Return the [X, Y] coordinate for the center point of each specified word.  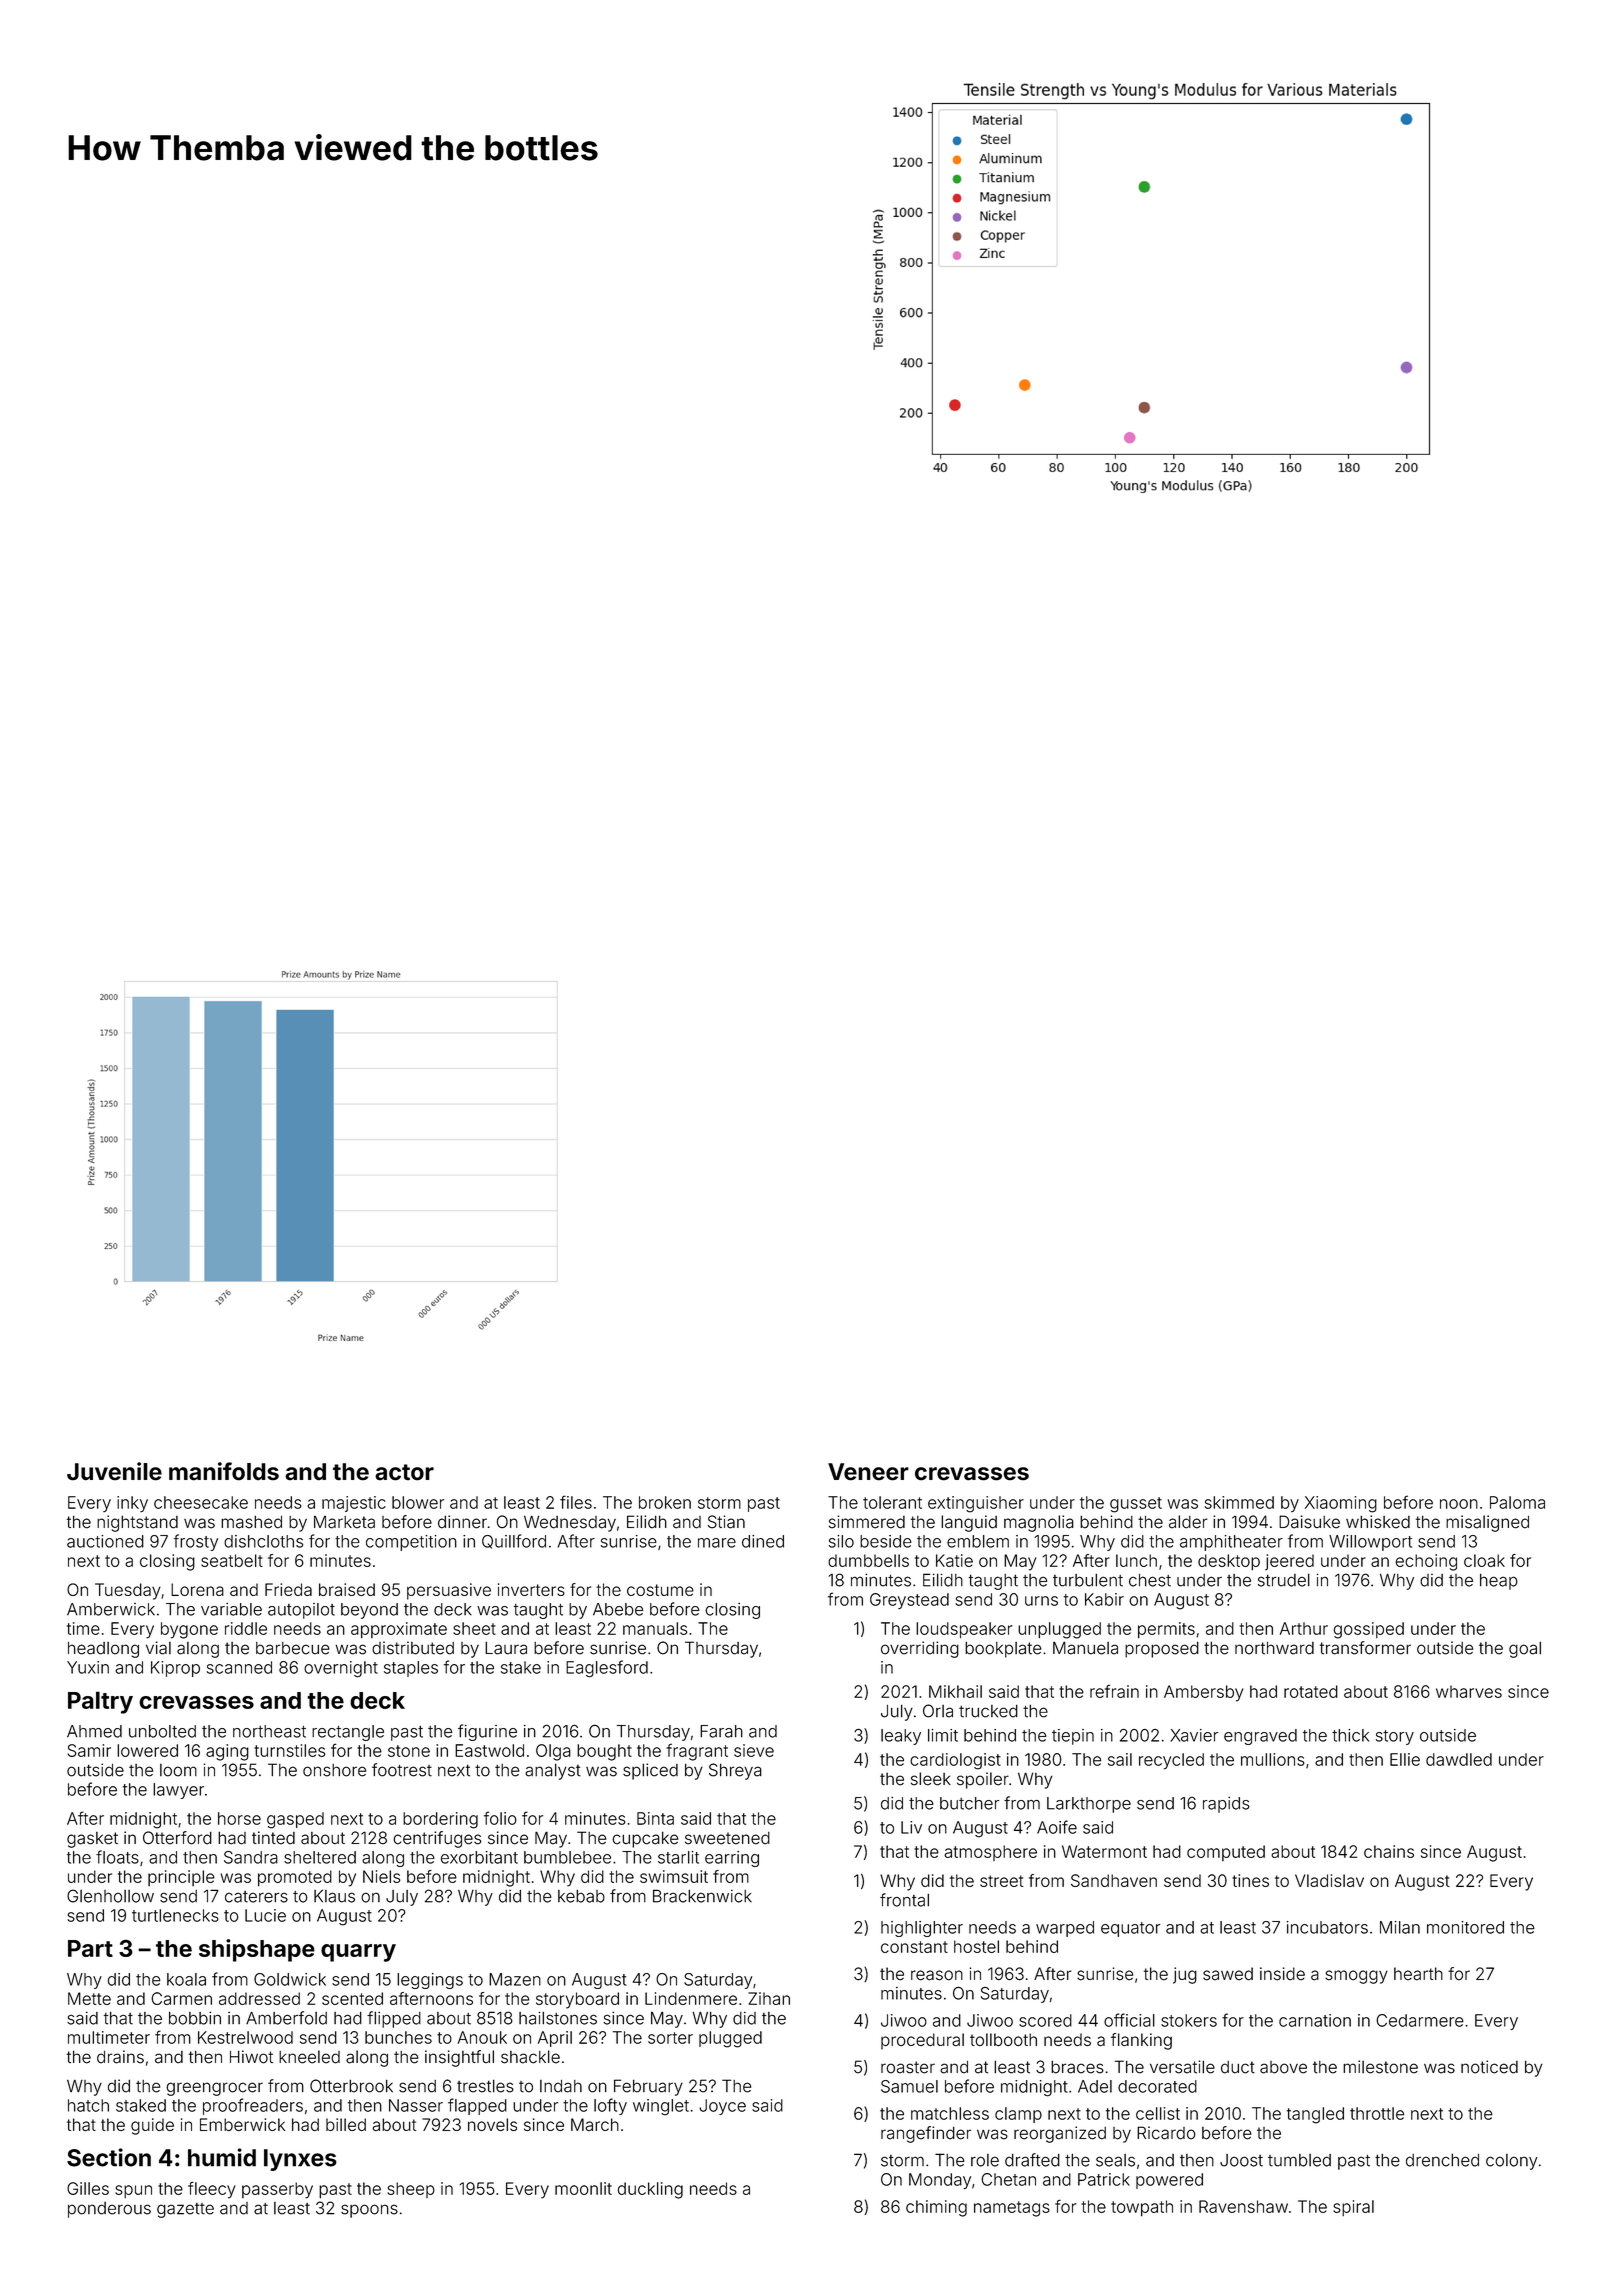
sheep [411, 2190]
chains [1389, 1851]
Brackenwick [702, 1896]
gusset [1136, 1505]
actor [404, 1472]
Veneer [868, 1472]
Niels [381, 1876]
